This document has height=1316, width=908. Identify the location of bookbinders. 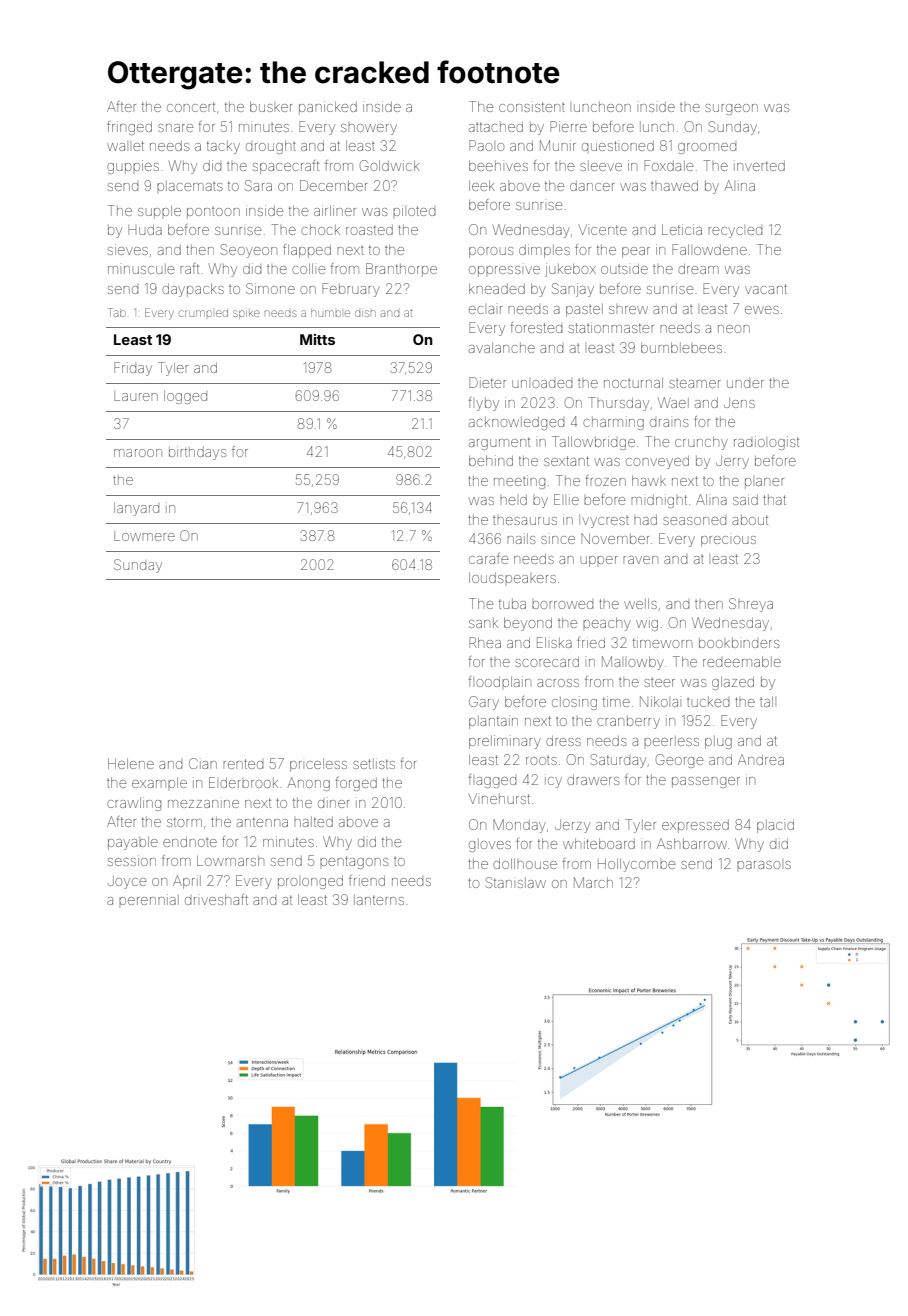
(739, 643).
